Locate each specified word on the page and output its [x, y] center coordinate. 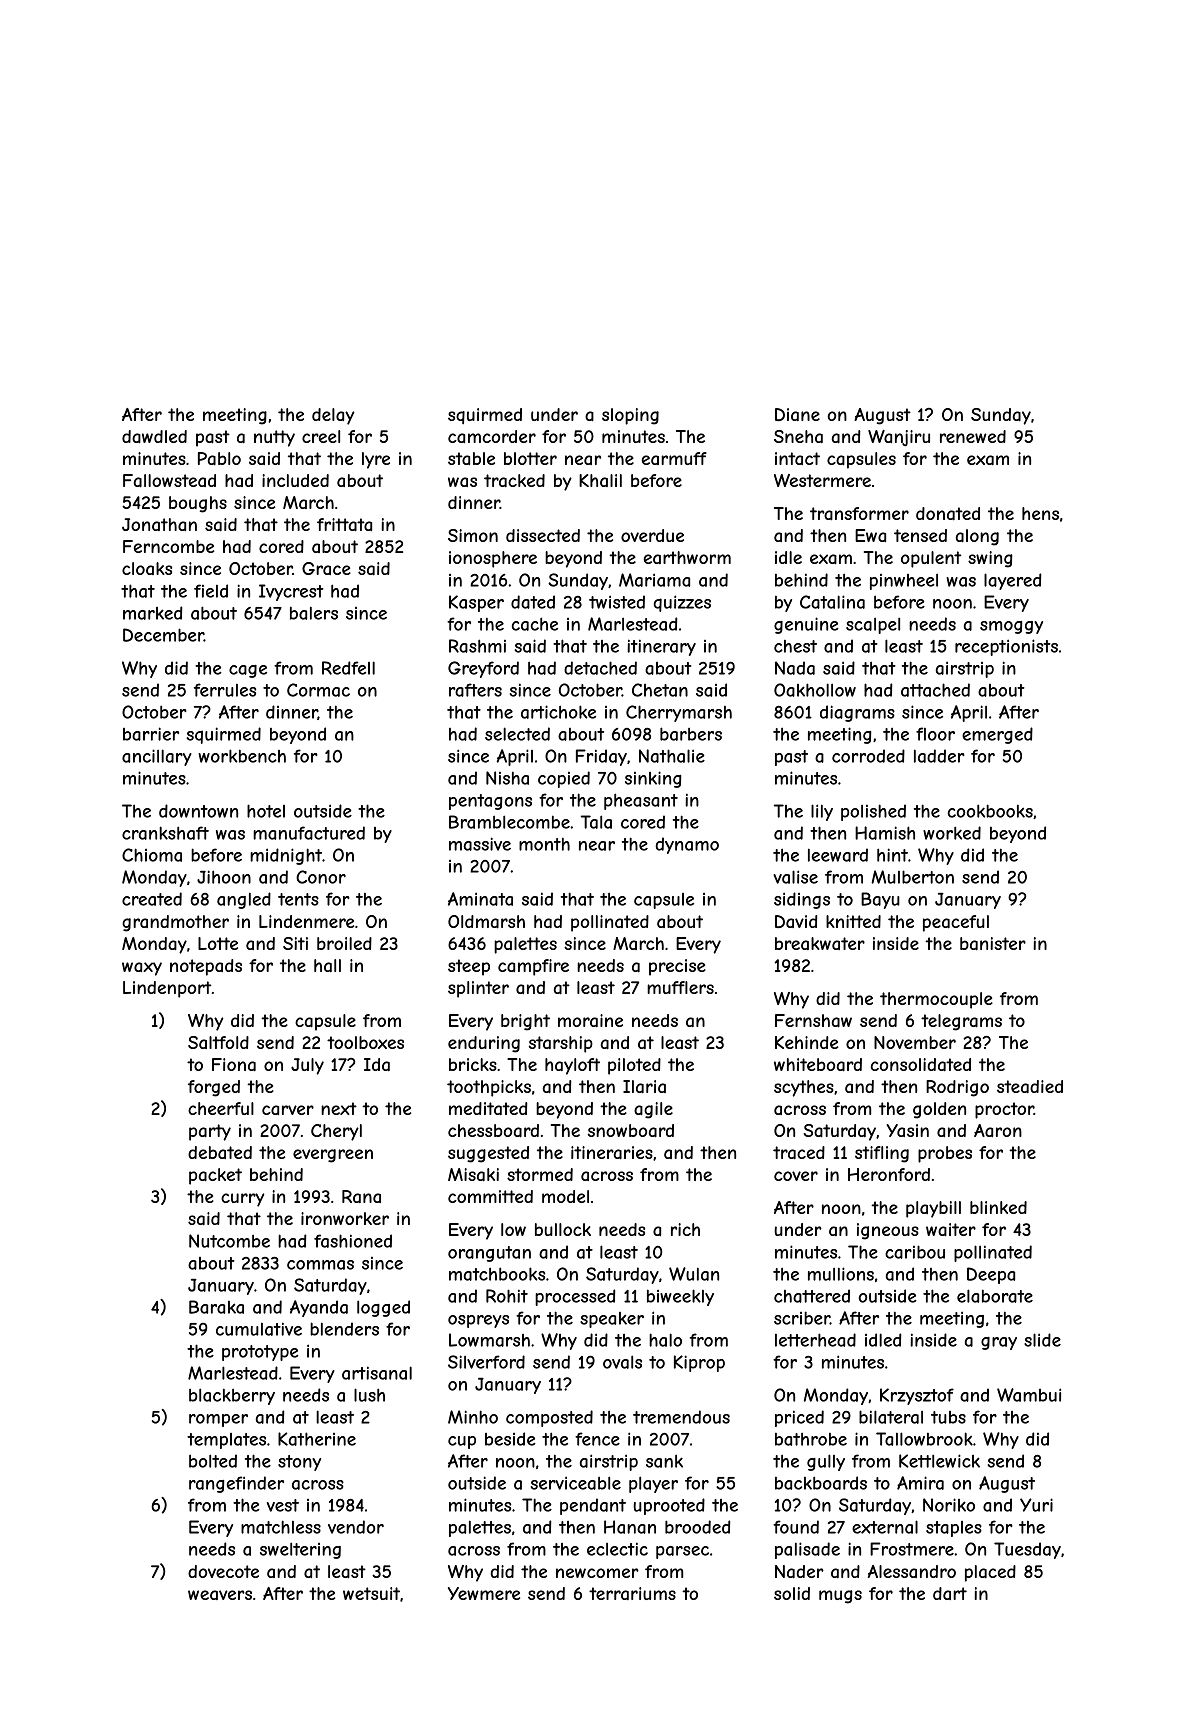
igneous [888, 1231]
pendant [593, 1506]
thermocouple [936, 1000]
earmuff [674, 458]
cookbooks [990, 811]
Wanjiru [899, 438]
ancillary [157, 757]
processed [575, 1297]
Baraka [216, 1307]
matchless [281, 1527]
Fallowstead [169, 481]
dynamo [687, 845]
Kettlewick [939, 1461]
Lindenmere [306, 921]
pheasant [641, 801]
